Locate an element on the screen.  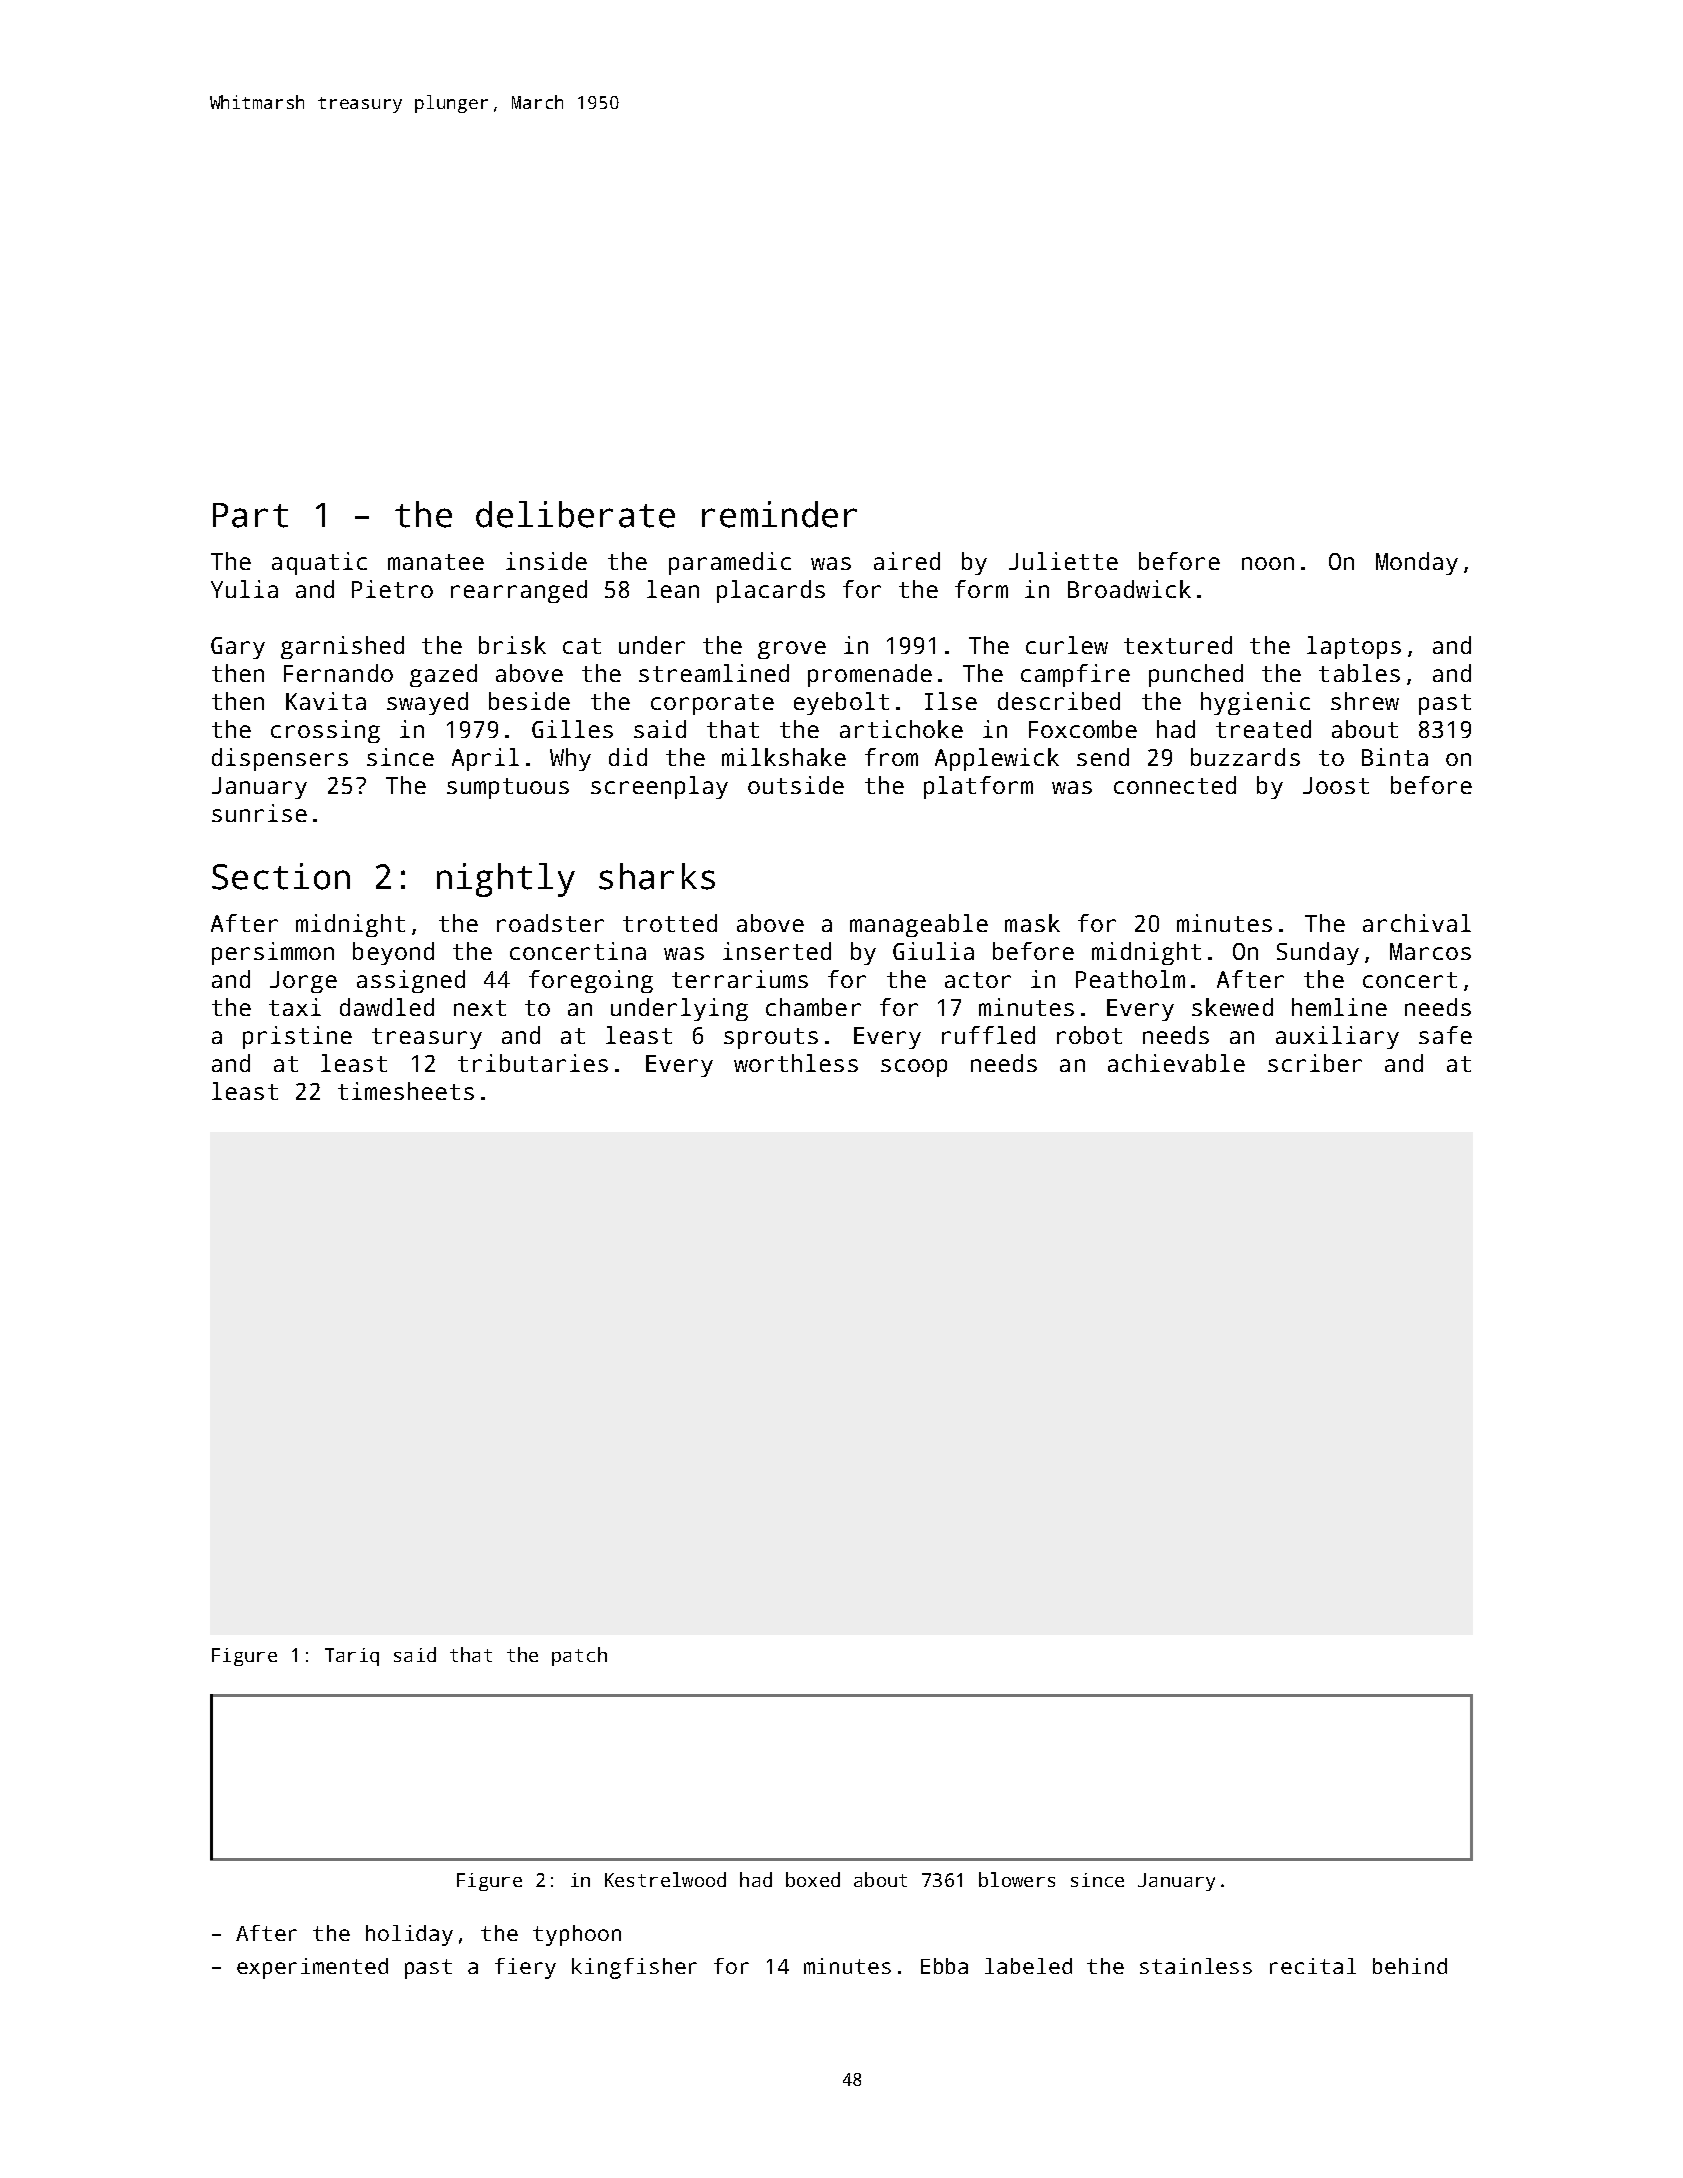
shrew is located at coordinates (1365, 701).
